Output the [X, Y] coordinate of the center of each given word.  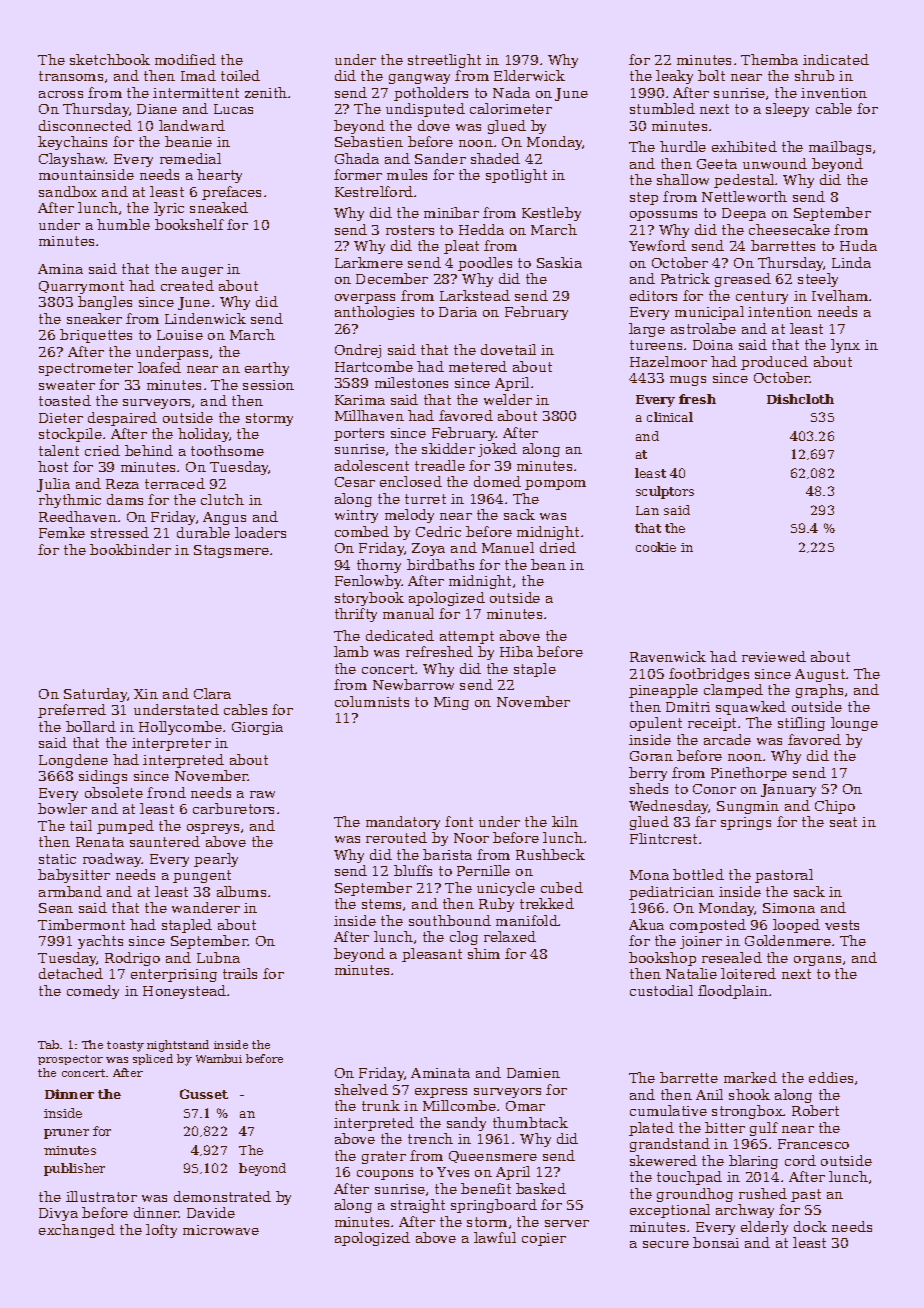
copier [544, 1239]
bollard [91, 726]
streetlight [444, 61]
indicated [836, 59]
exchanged [77, 1231]
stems [381, 904]
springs [746, 823]
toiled [240, 75]
